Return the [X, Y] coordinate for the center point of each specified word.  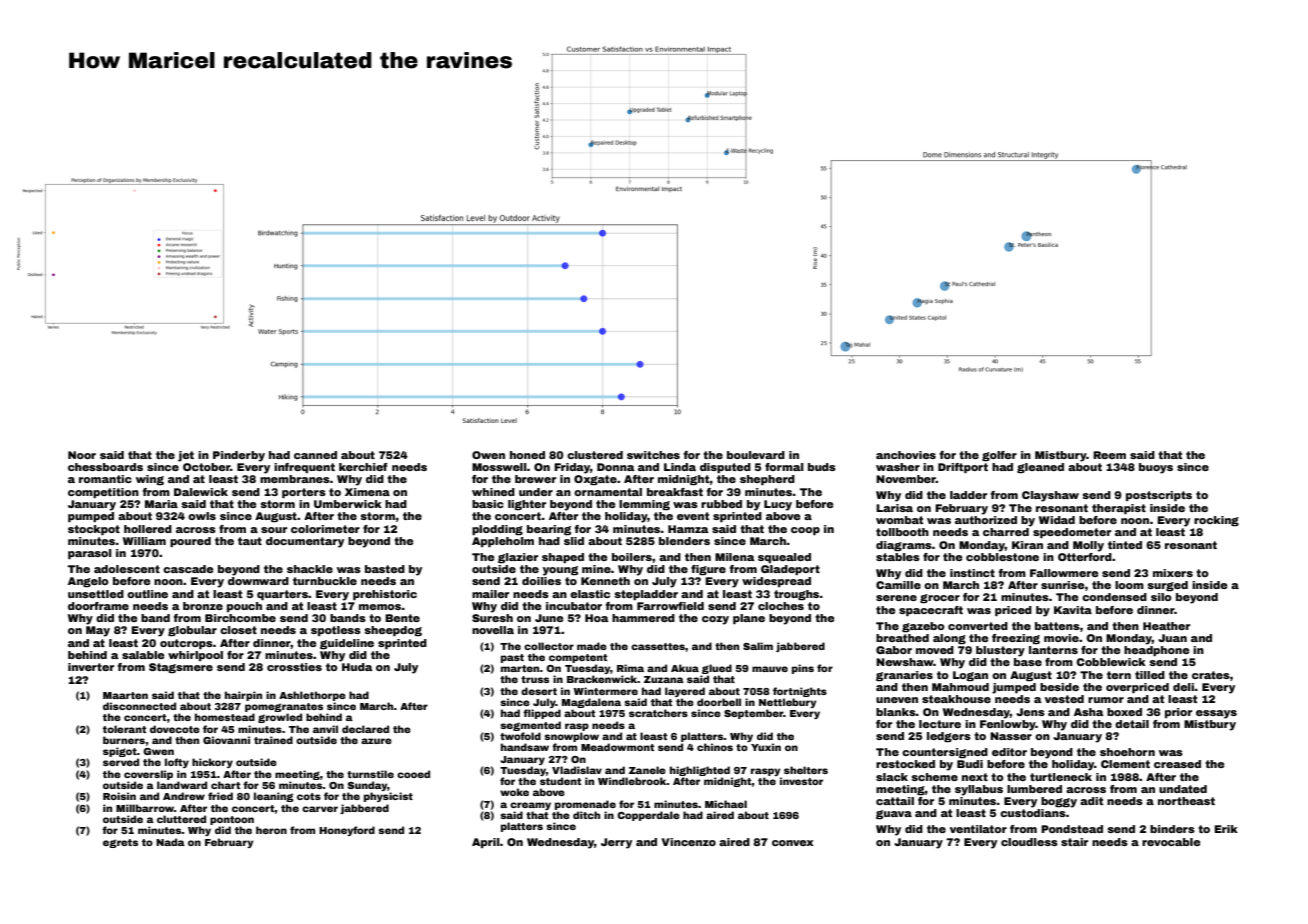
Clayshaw [1050, 496]
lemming [644, 505]
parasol [90, 554]
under [536, 492]
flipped [542, 714]
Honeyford [347, 831]
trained [273, 740]
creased [1177, 764]
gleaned [1040, 468]
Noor [82, 455]
